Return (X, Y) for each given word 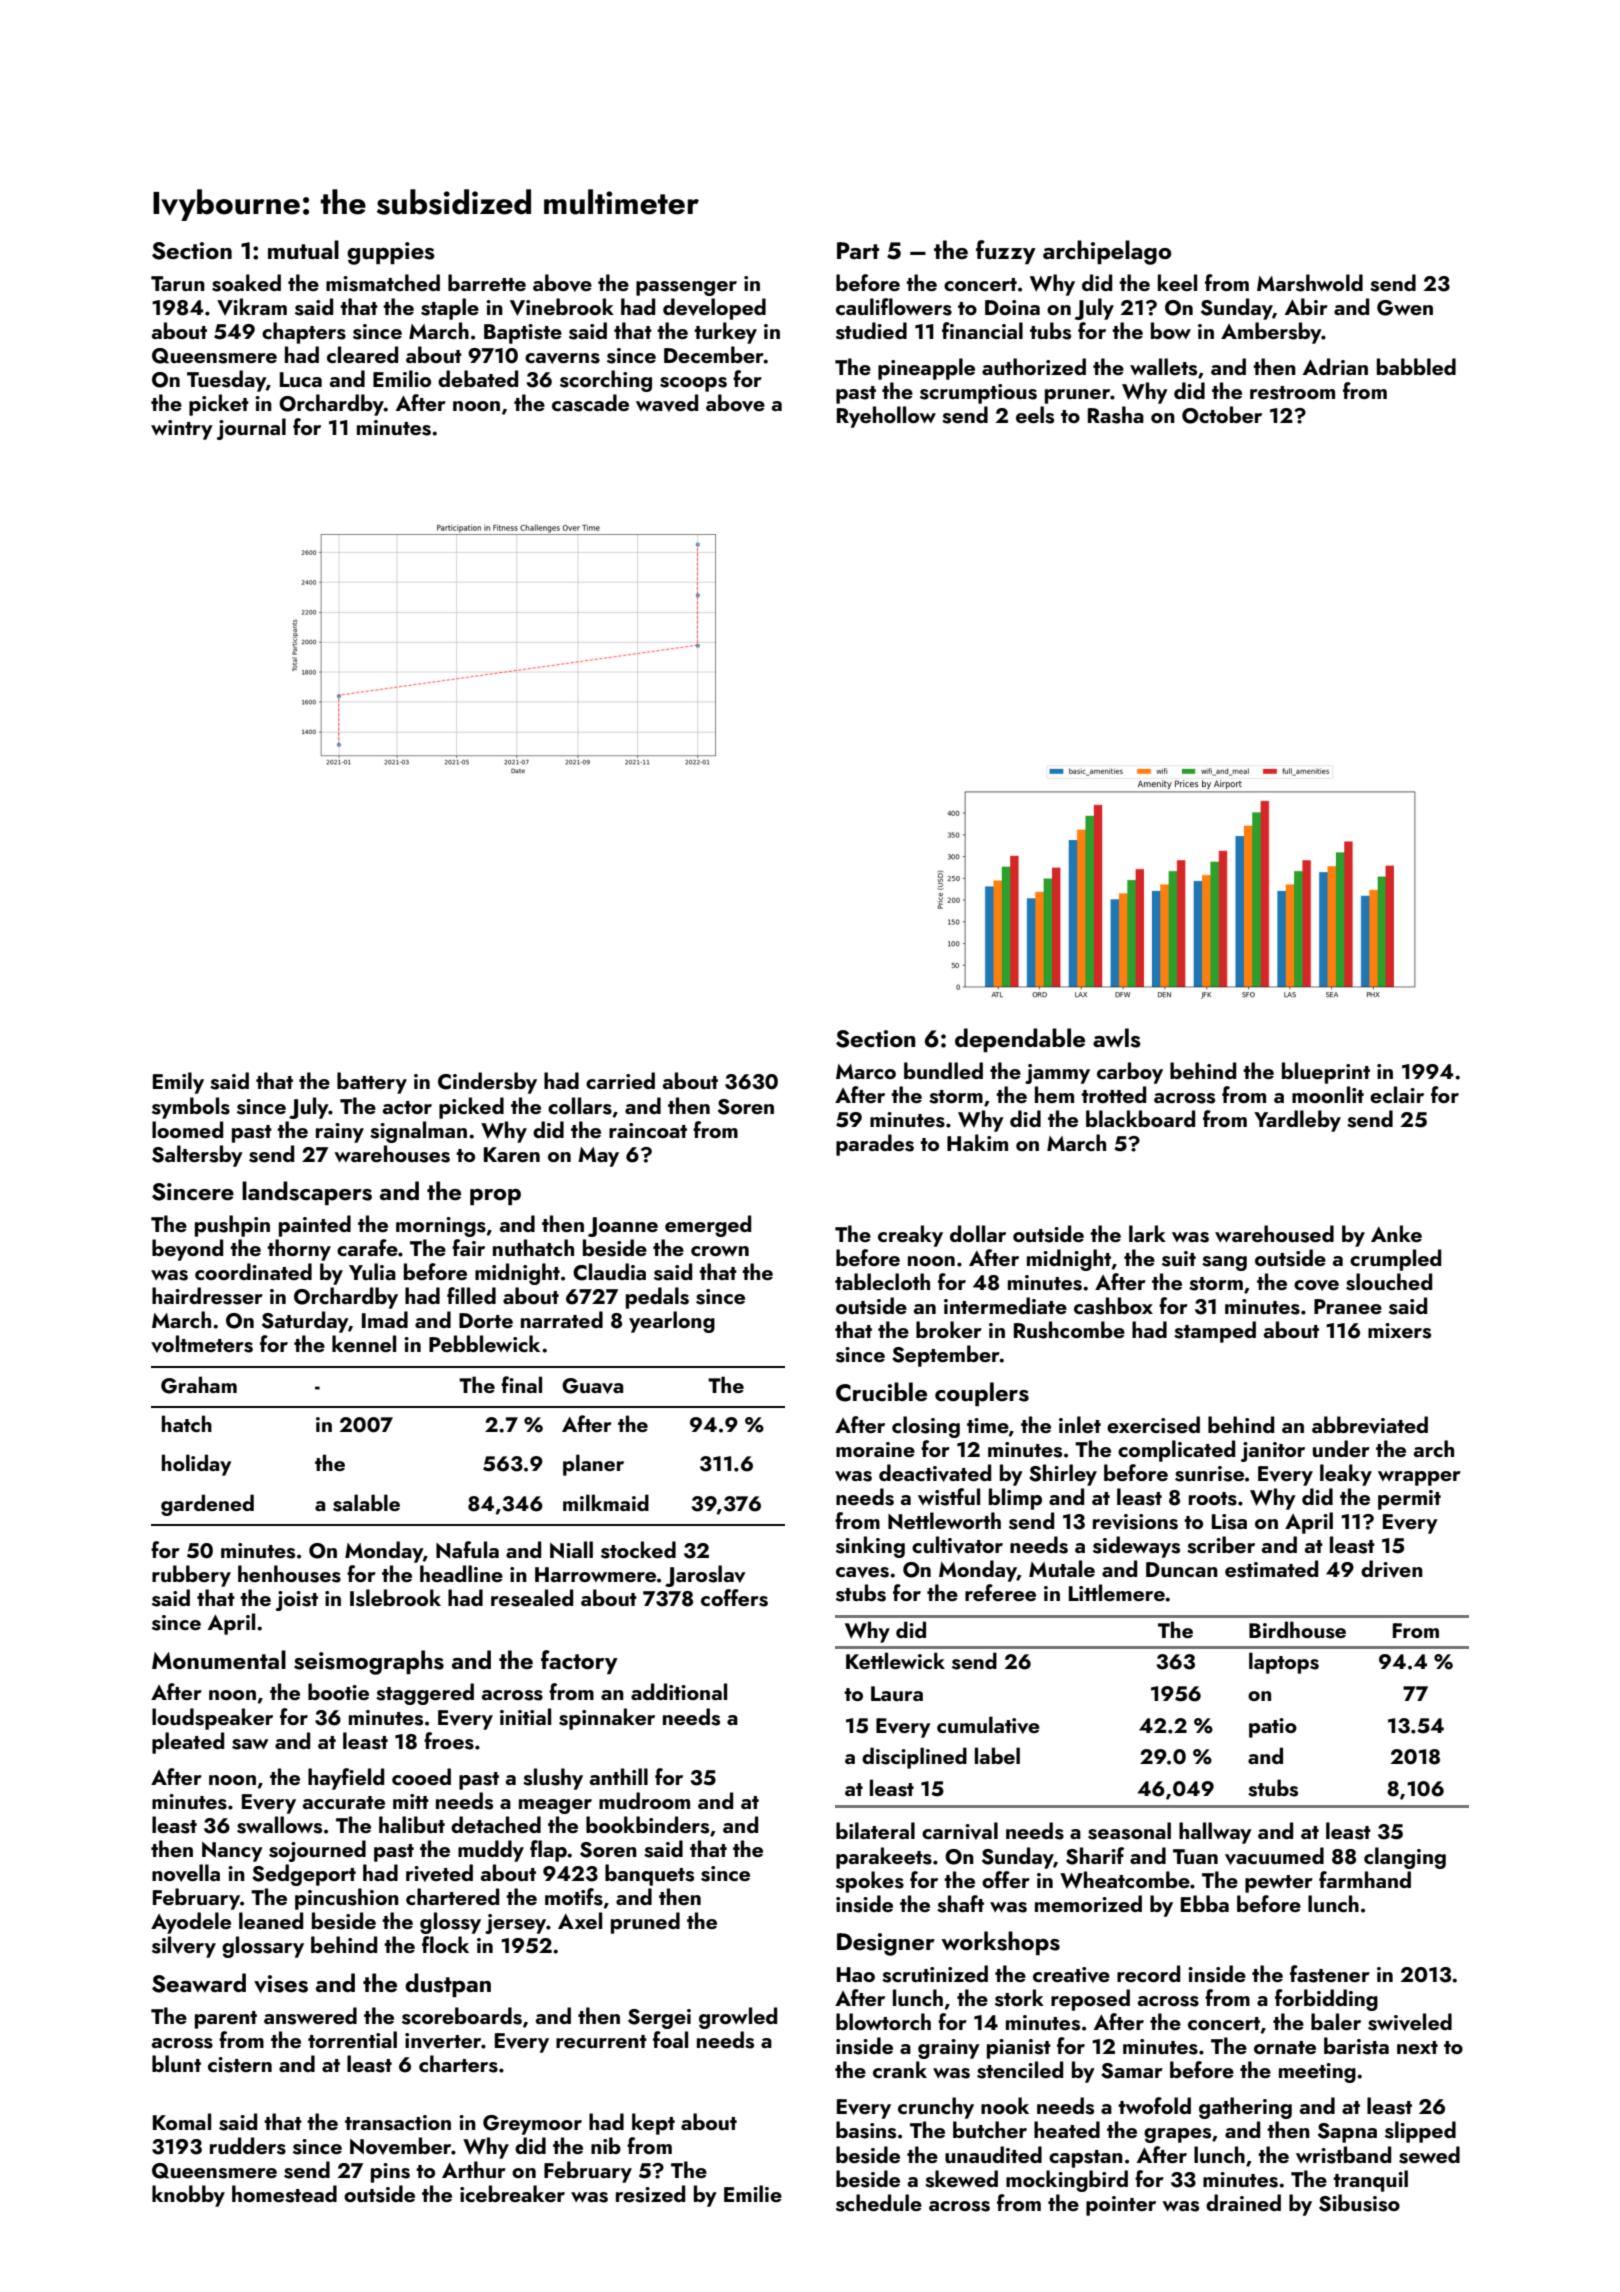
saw (250, 1744)
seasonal (1129, 1831)
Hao (856, 1974)
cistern (240, 2065)
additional (679, 1691)
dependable (1020, 1040)
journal (251, 429)
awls (1117, 1038)
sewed (1429, 2155)
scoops (693, 384)
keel (1177, 282)
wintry (182, 430)
